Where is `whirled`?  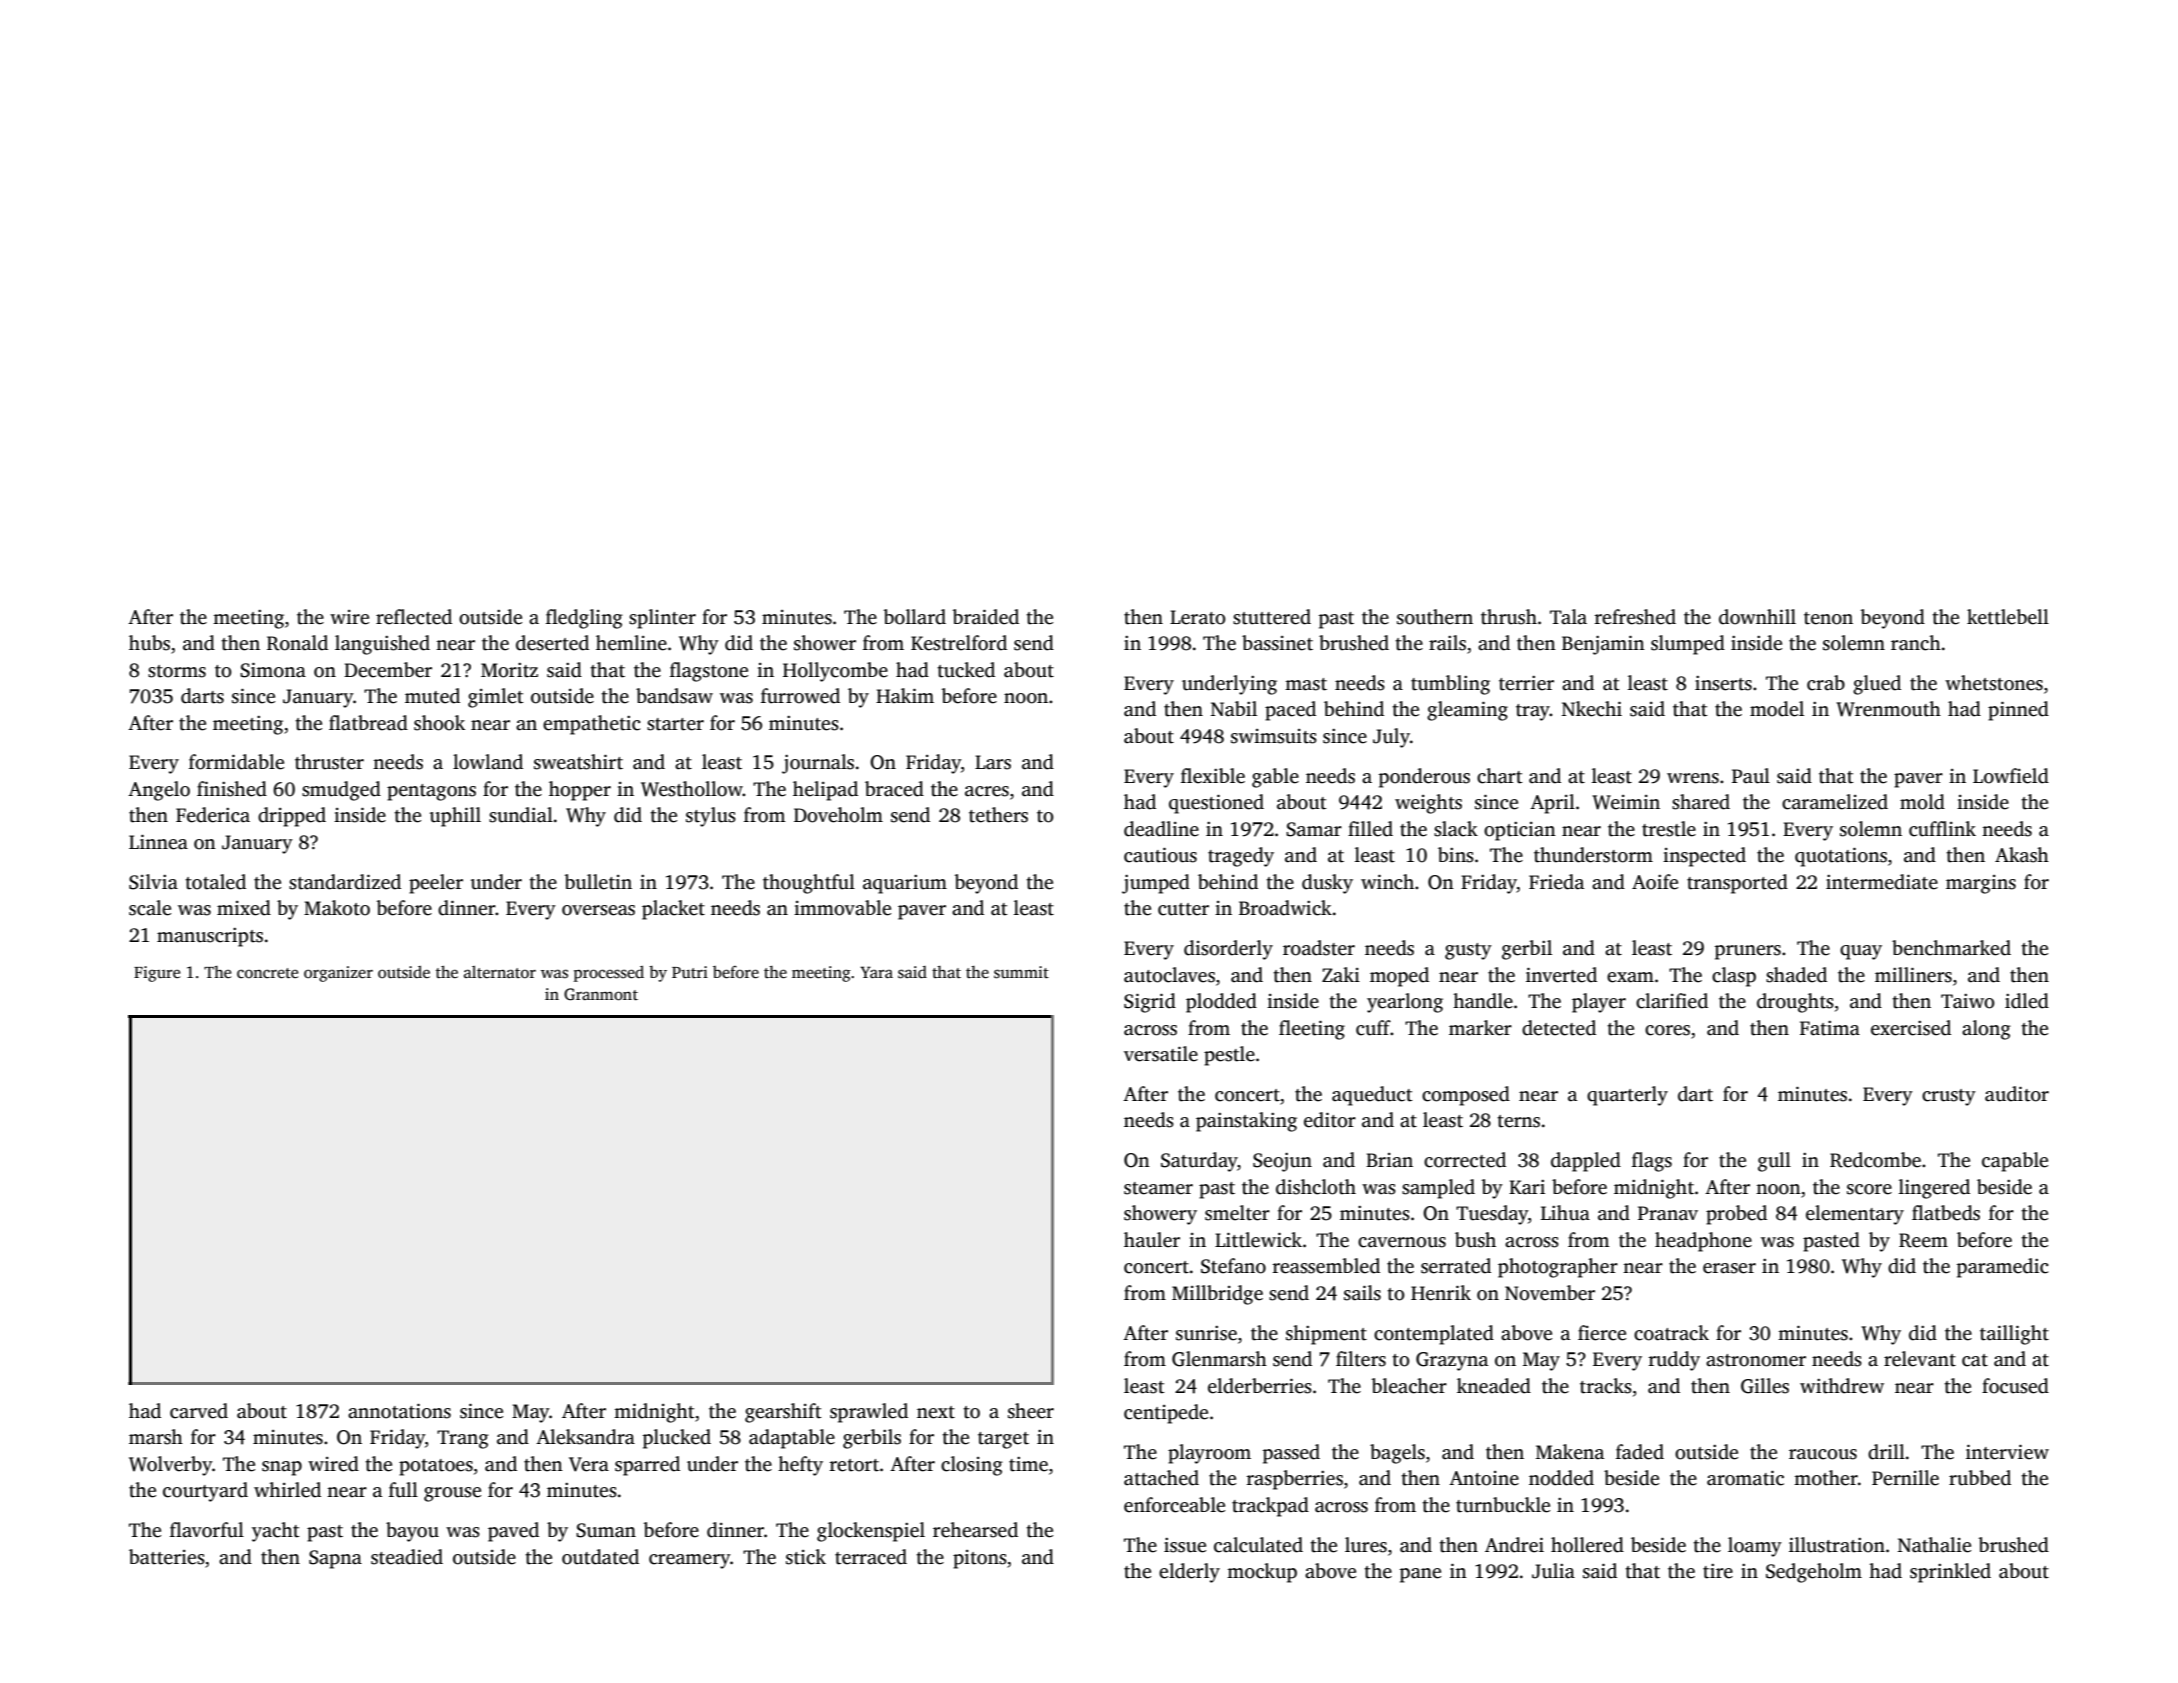
whirled is located at coordinates (287, 1490).
